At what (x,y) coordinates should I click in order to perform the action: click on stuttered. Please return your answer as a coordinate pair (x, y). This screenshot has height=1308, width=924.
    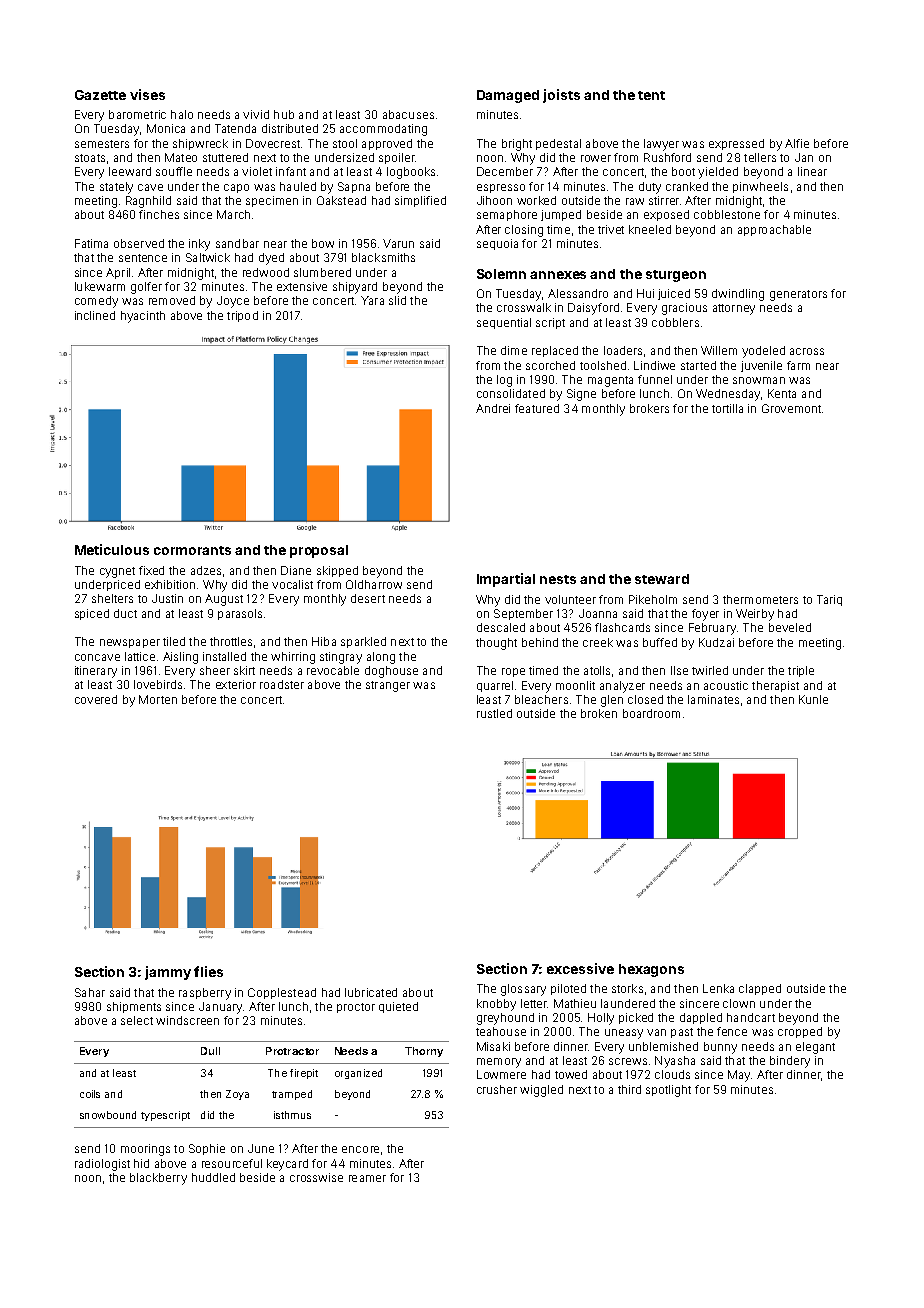
    Looking at the image, I should click on (225, 157).
